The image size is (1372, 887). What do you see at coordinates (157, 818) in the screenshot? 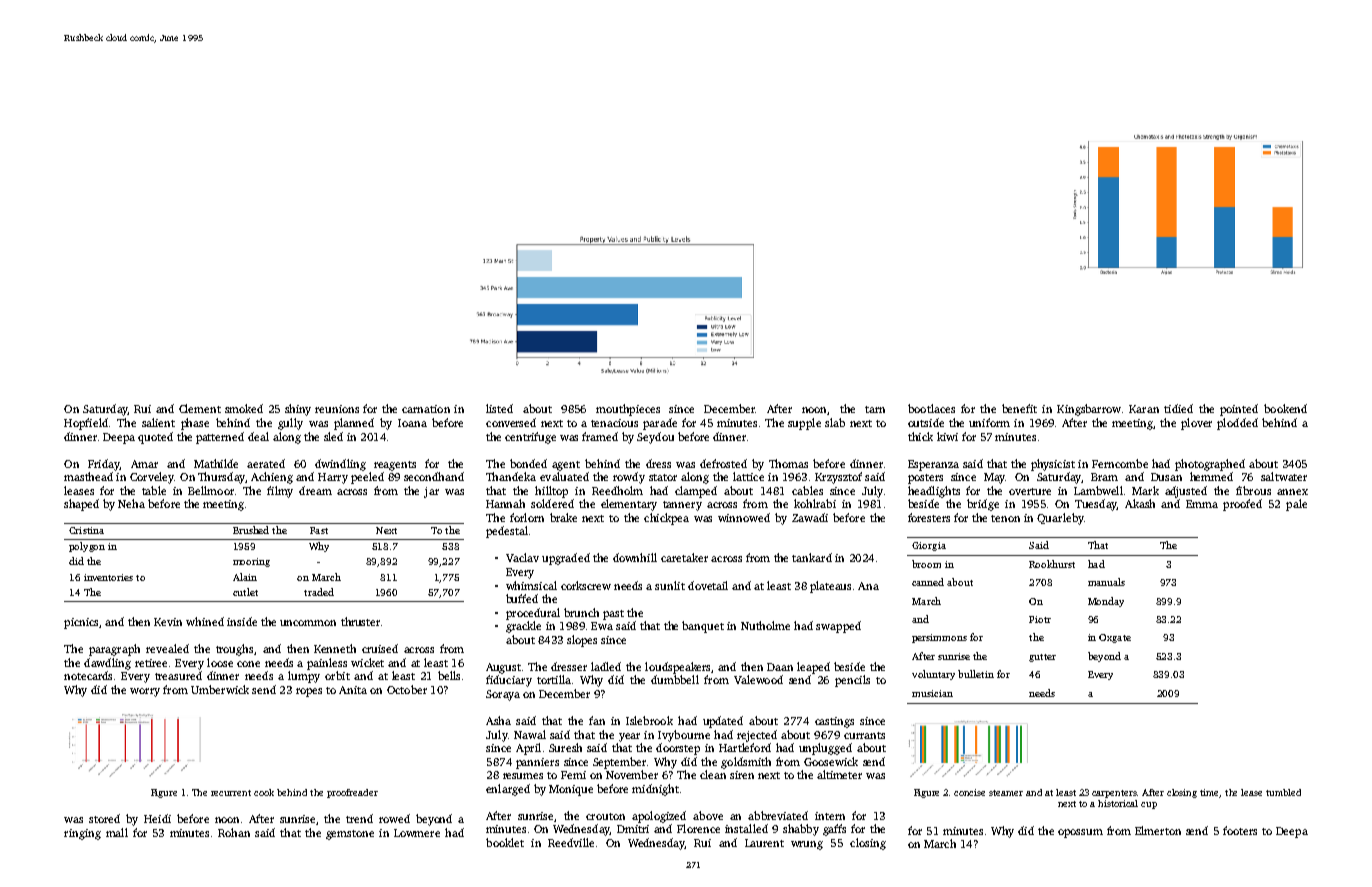
I see `Heidi` at bounding box center [157, 818].
